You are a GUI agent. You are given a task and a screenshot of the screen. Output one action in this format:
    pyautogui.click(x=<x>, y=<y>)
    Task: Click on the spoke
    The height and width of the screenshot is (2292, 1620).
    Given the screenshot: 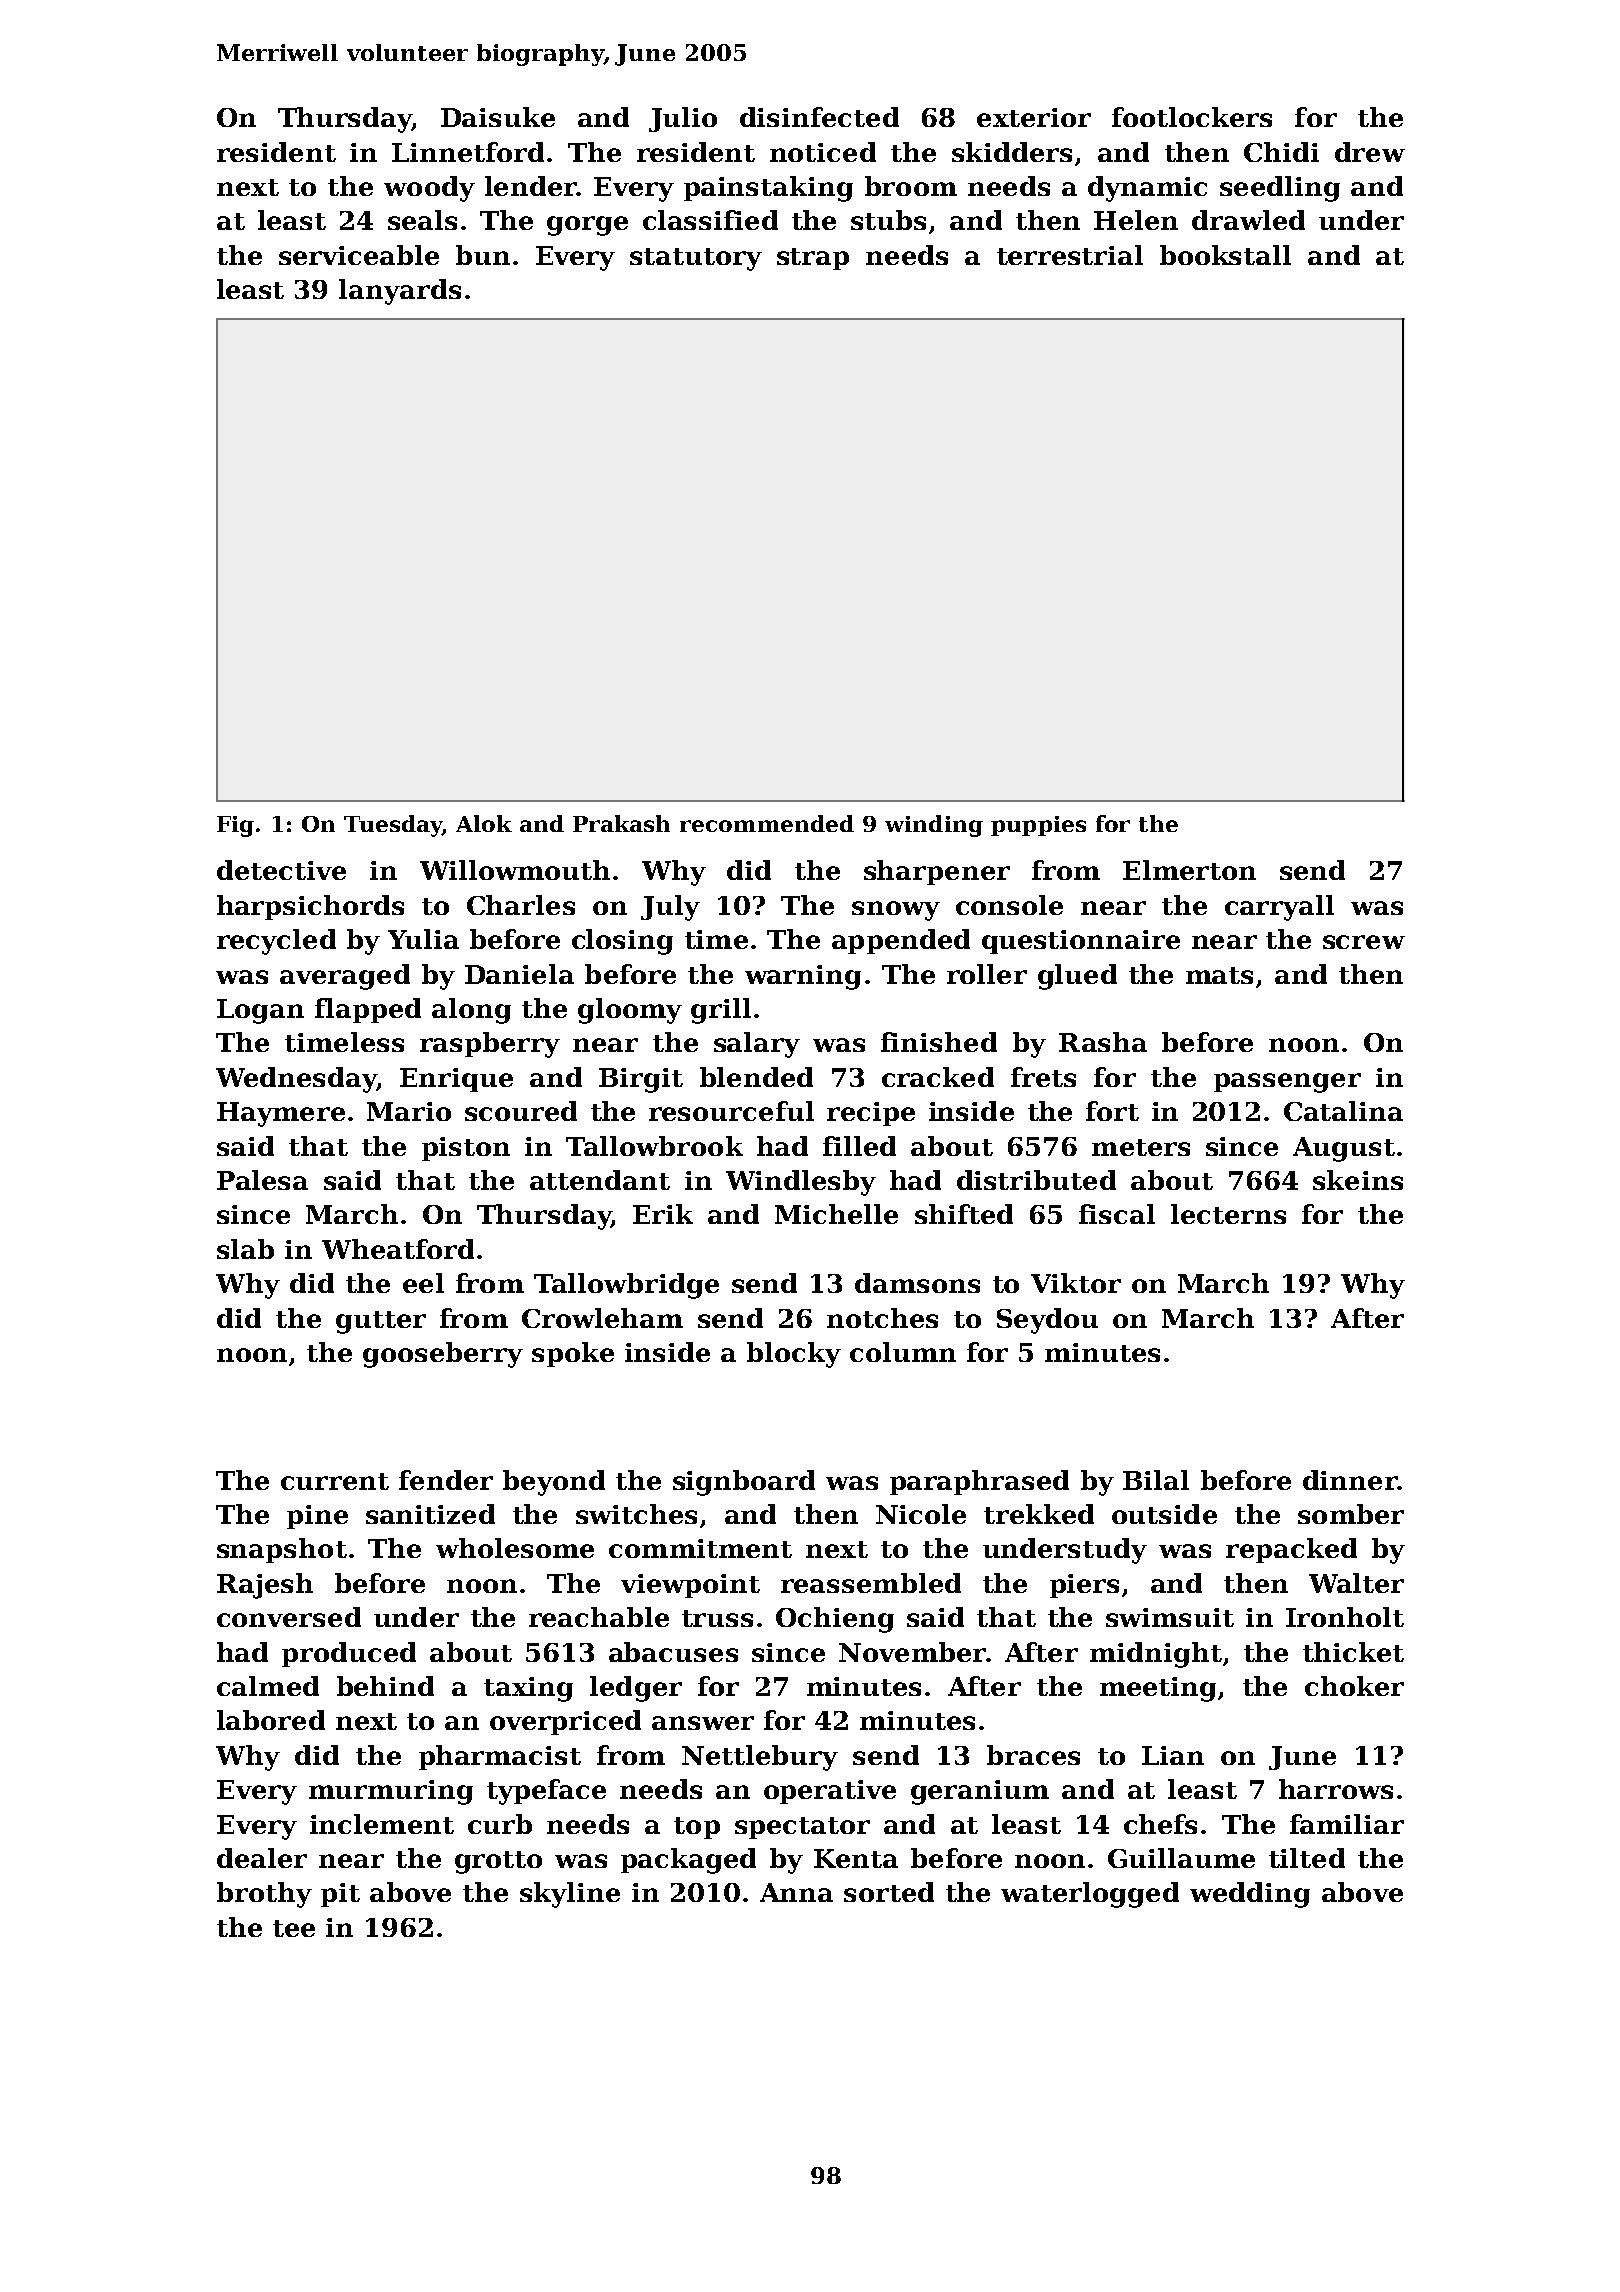 What is the action you would take?
    pyautogui.click(x=573, y=1354)
